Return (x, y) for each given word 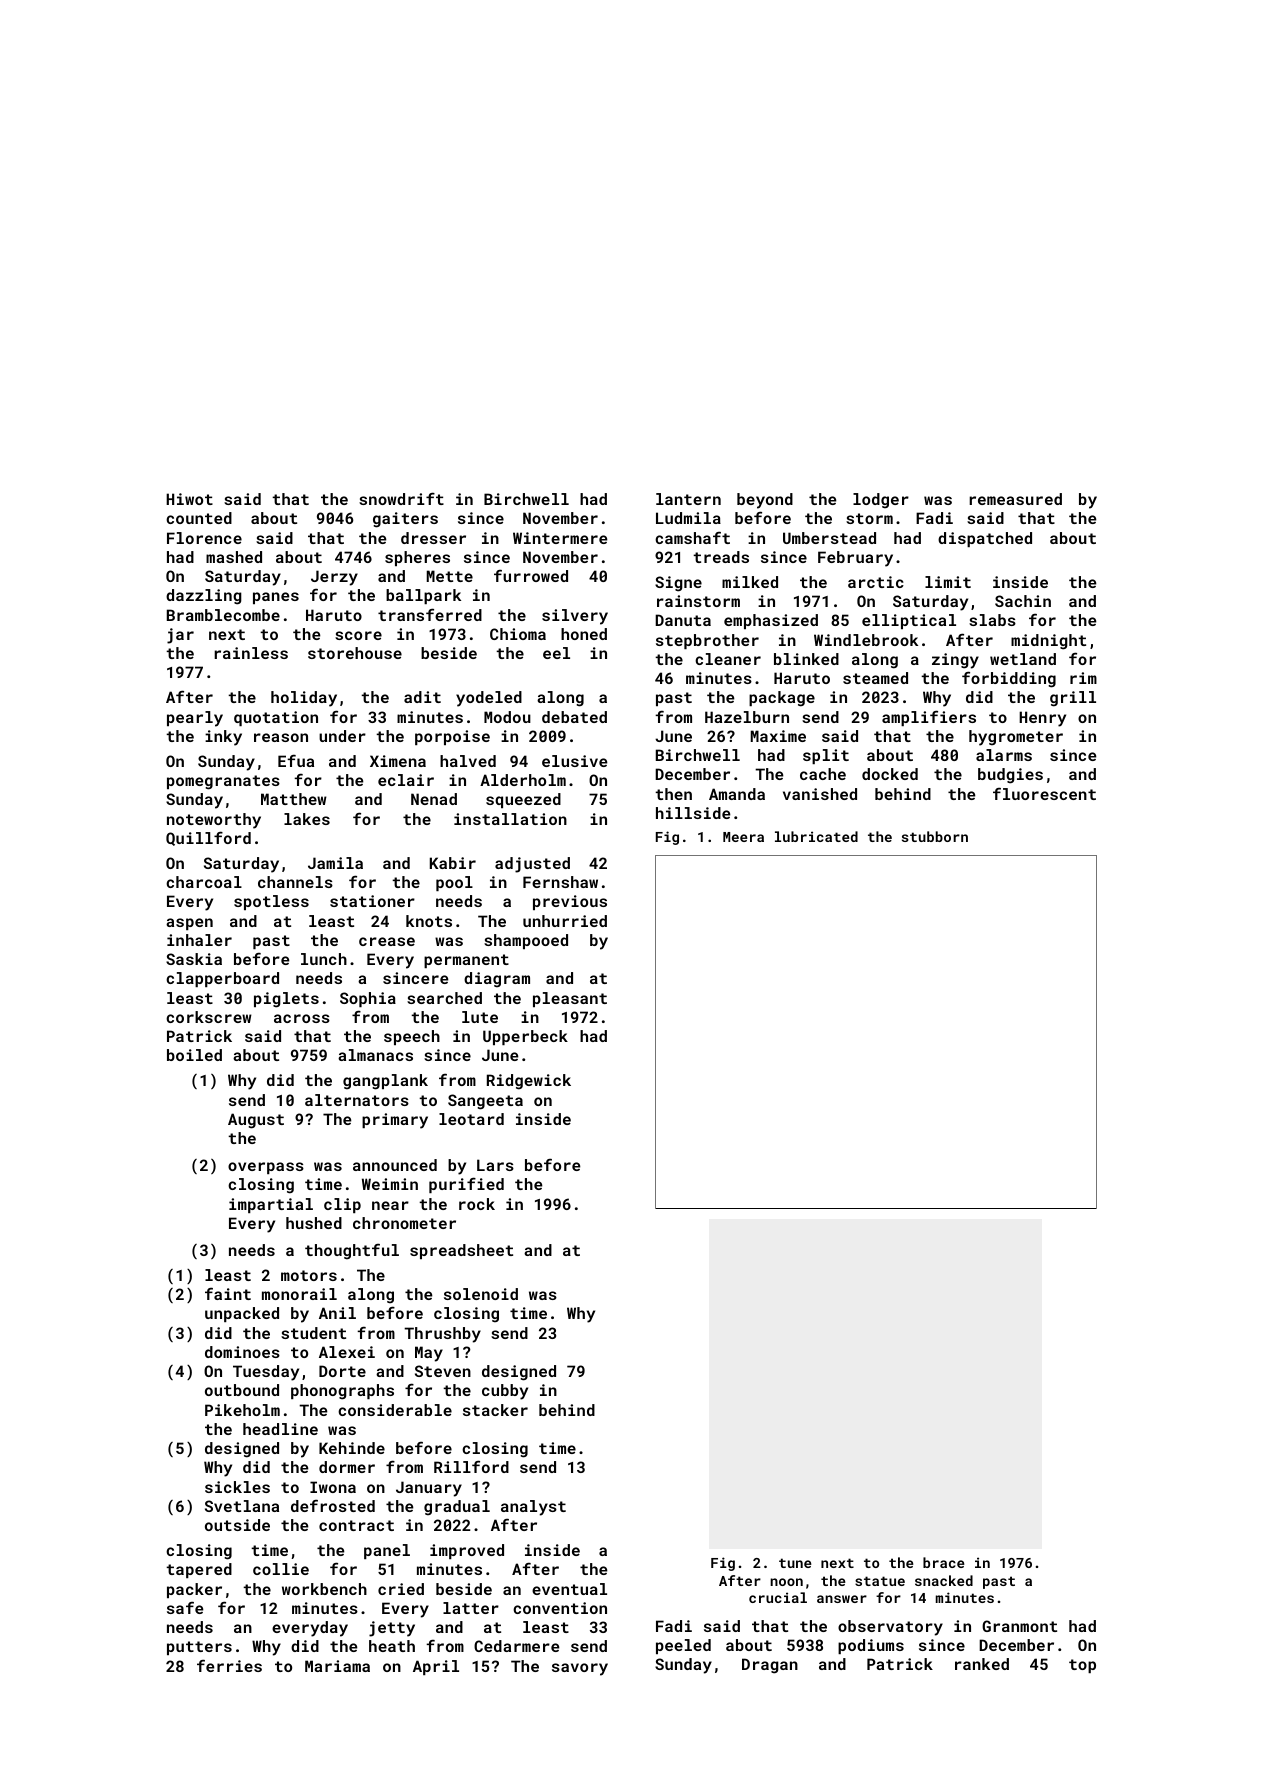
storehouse (355, 653)
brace (944, 1562)
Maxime (778, 736)
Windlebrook (866, 640)
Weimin (390, 1184)
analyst (533, 1508)
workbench (324, 1589)
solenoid (481, 1294)
